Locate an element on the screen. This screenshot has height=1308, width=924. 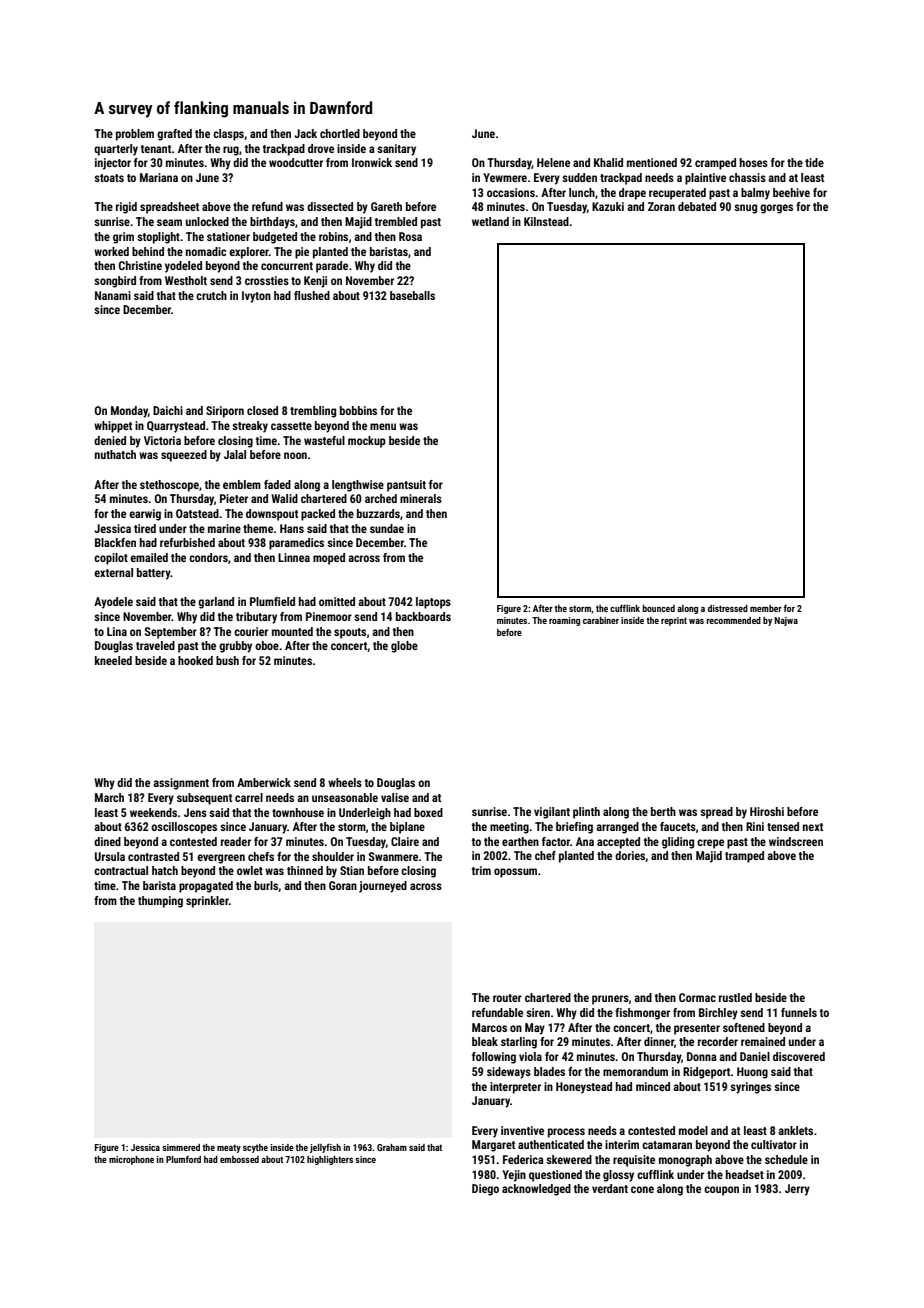
inventive is located at coordinates (522, 1130).
